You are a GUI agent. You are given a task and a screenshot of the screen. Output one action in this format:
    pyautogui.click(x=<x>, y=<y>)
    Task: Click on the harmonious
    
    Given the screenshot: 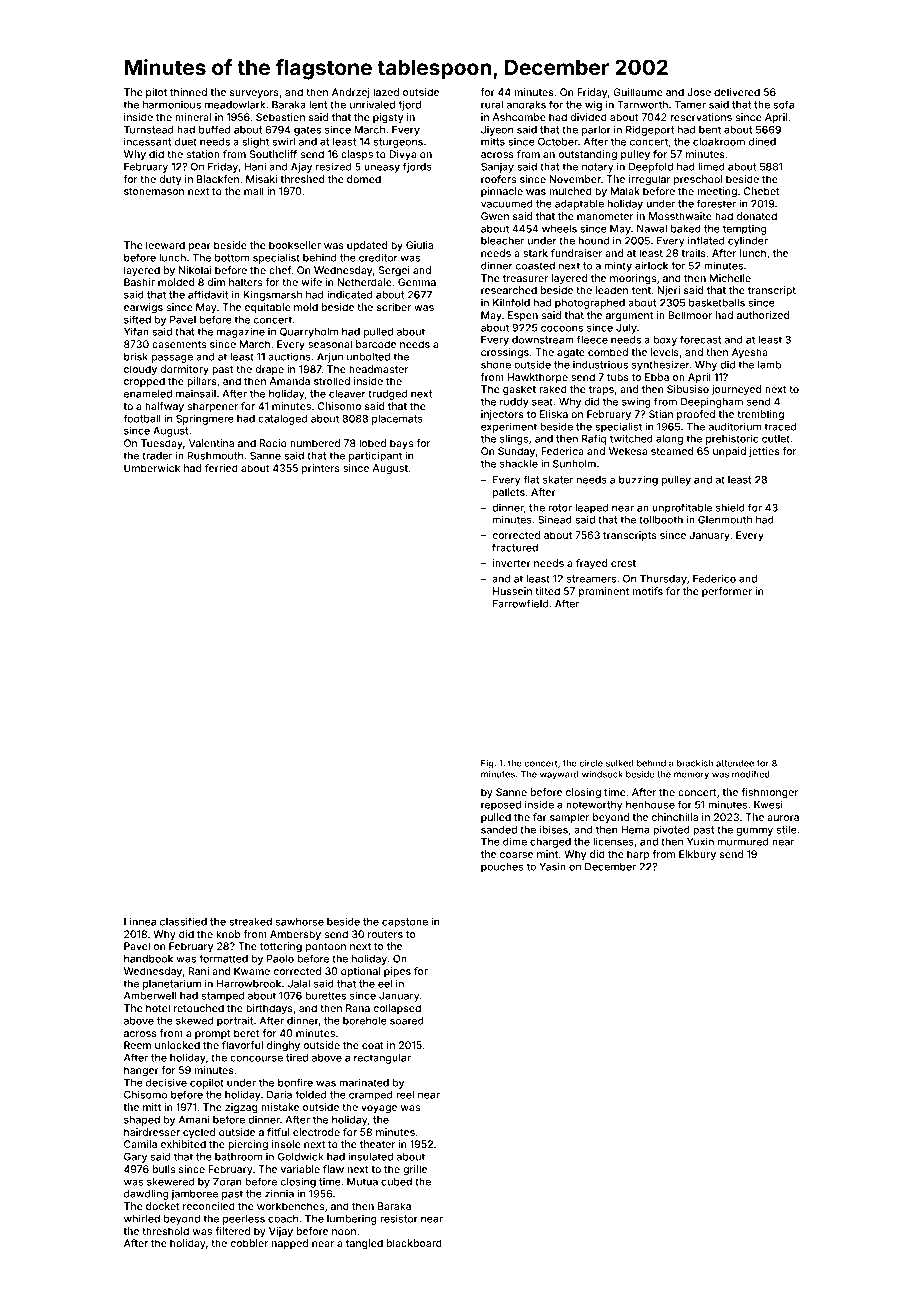 What is the action you would take?
    pyautogui.click(x=172, y=105)
